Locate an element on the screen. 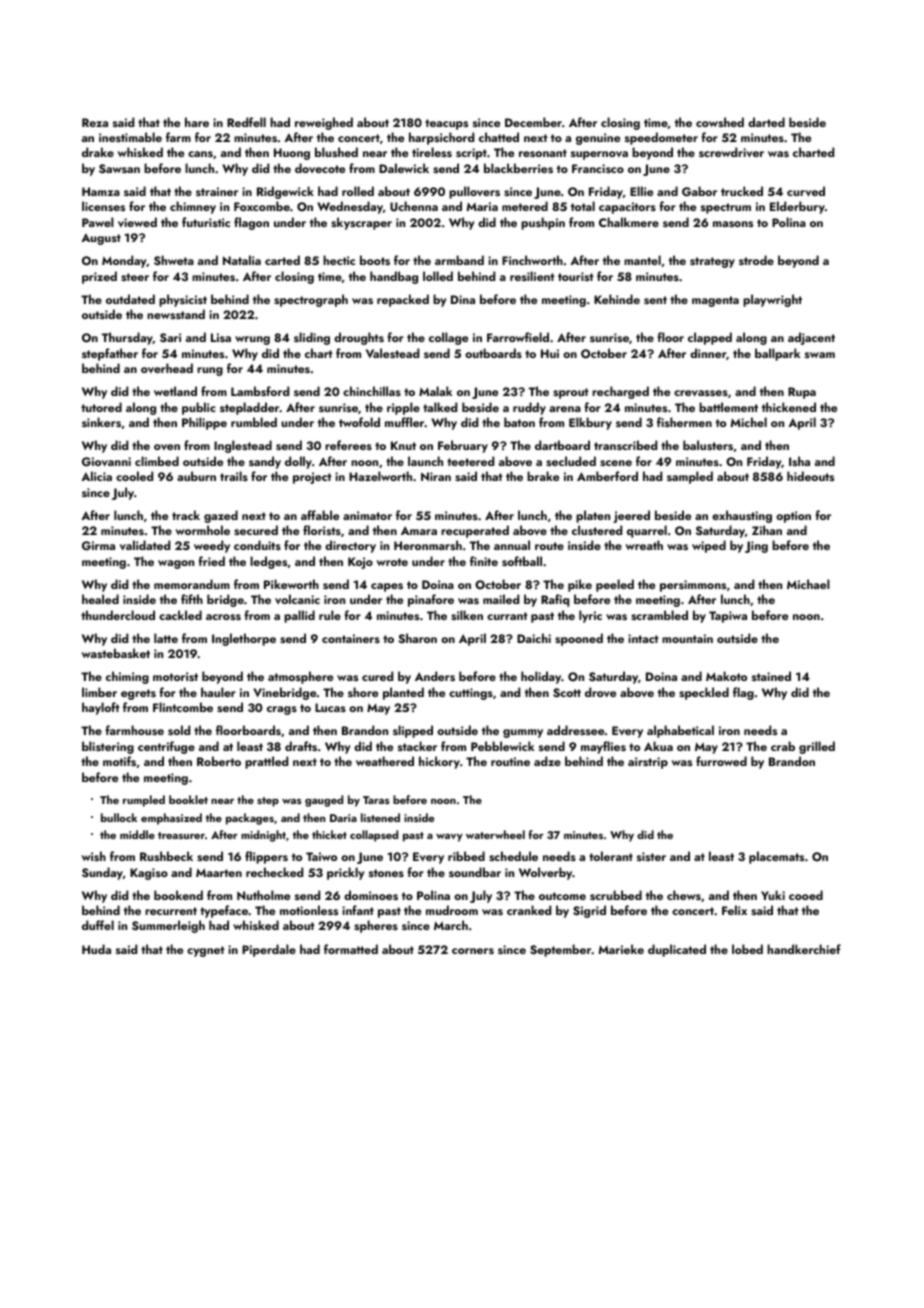  Rafiq is located at coordinates (555, 600).
